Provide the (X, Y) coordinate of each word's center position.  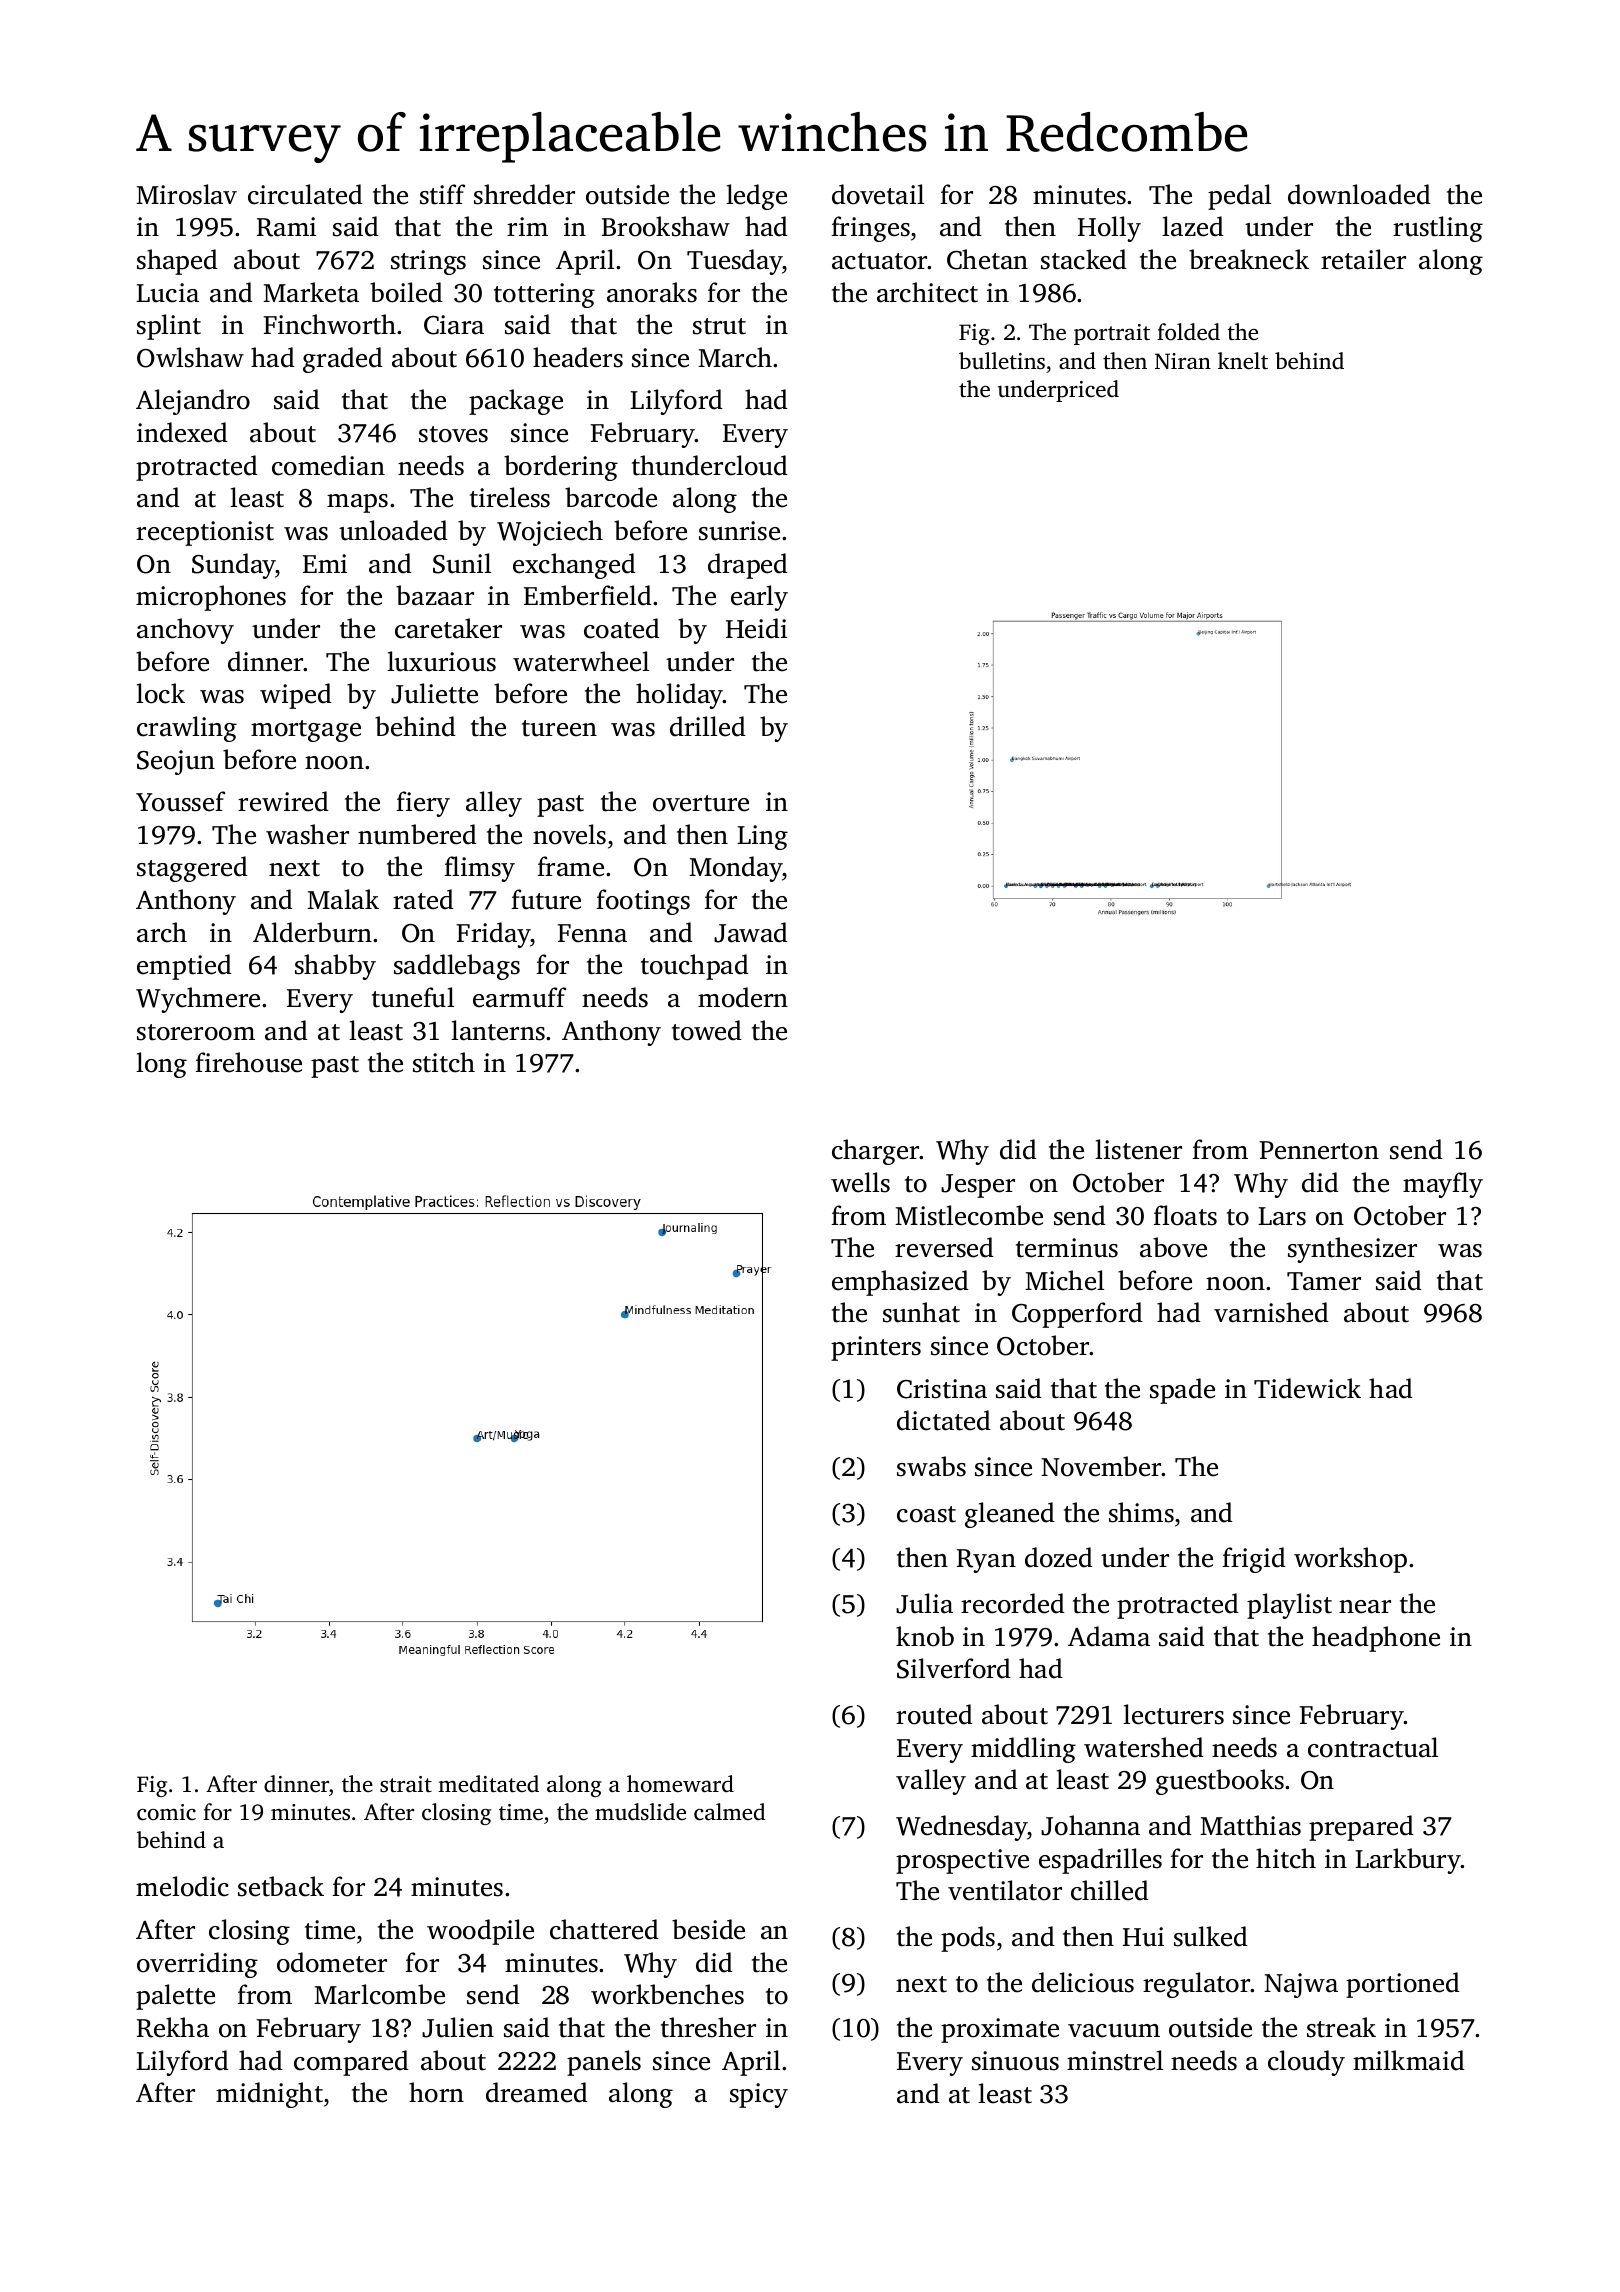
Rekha (173, 2027)
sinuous (1015, 2061)
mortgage (306, 731)
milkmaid (1409, 2060)
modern (743, 997)
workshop (1350, 1560)
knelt (1243, 360)
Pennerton (1319, 1150)
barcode (611, 497)
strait (406, 1784)
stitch (444, 1062)
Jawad (751, 932)
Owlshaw (190, 357)
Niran (1183, 361)
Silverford (954, 1668)
